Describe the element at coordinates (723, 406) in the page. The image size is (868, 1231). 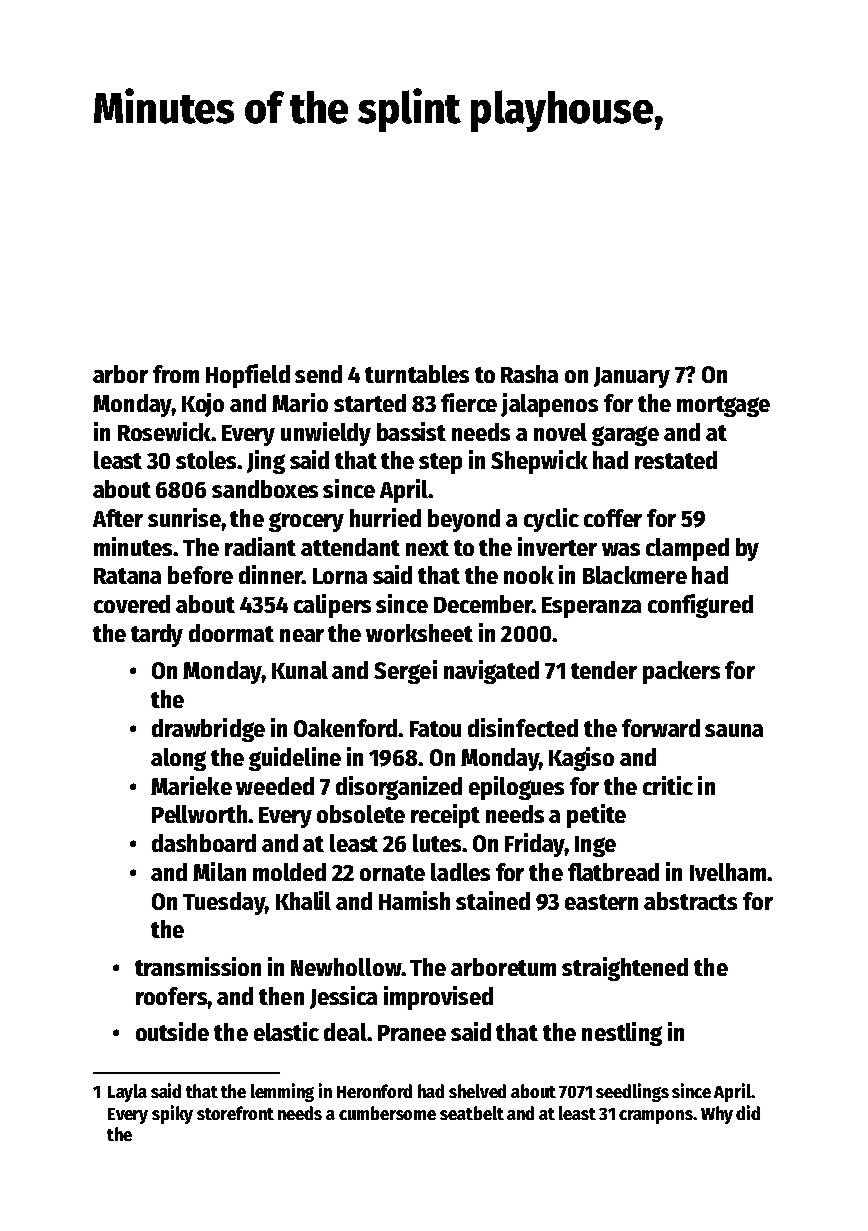
I see `mortgage` at that location.
